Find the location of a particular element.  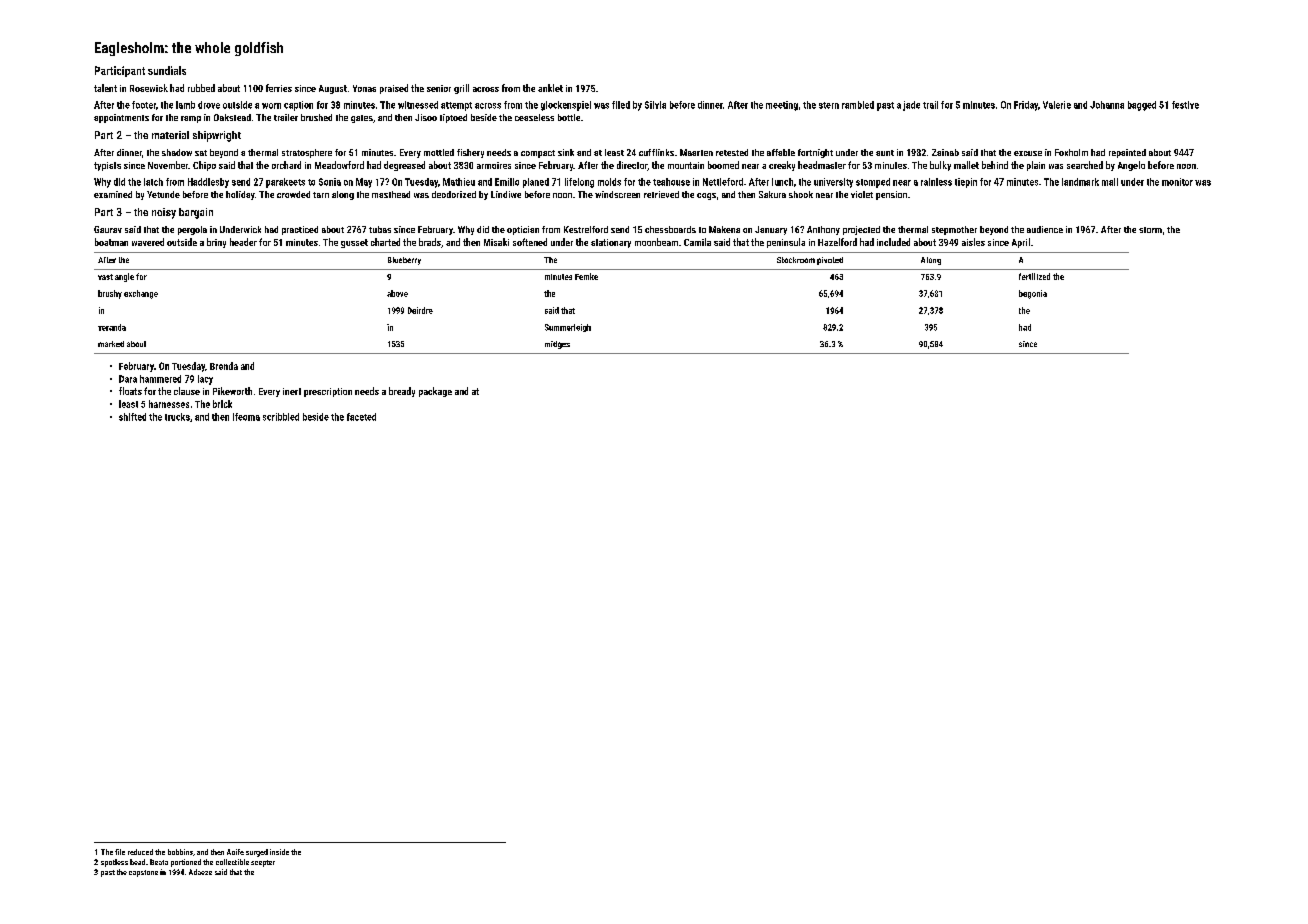

Yonas is located at coordinates (364, 88).
